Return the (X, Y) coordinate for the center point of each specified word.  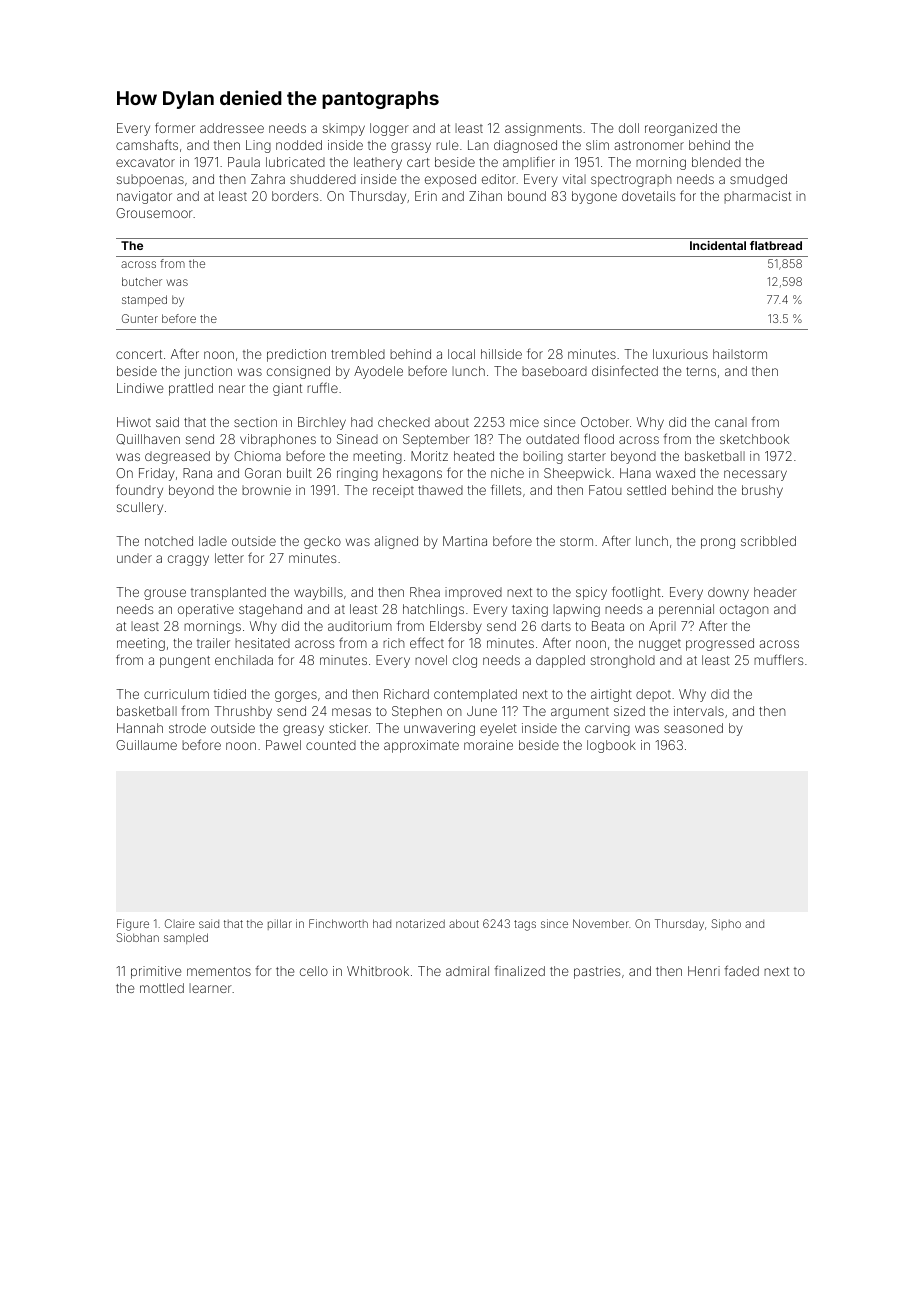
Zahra (268, 179)
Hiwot (134, 422)
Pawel (283, 745)
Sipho (726, 924)
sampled (186, 938)
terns (701, 371)
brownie (266, 490)
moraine (488, 745)
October (605, 422)
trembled (358, 354)
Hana (635, 473)
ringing (357, 474)
